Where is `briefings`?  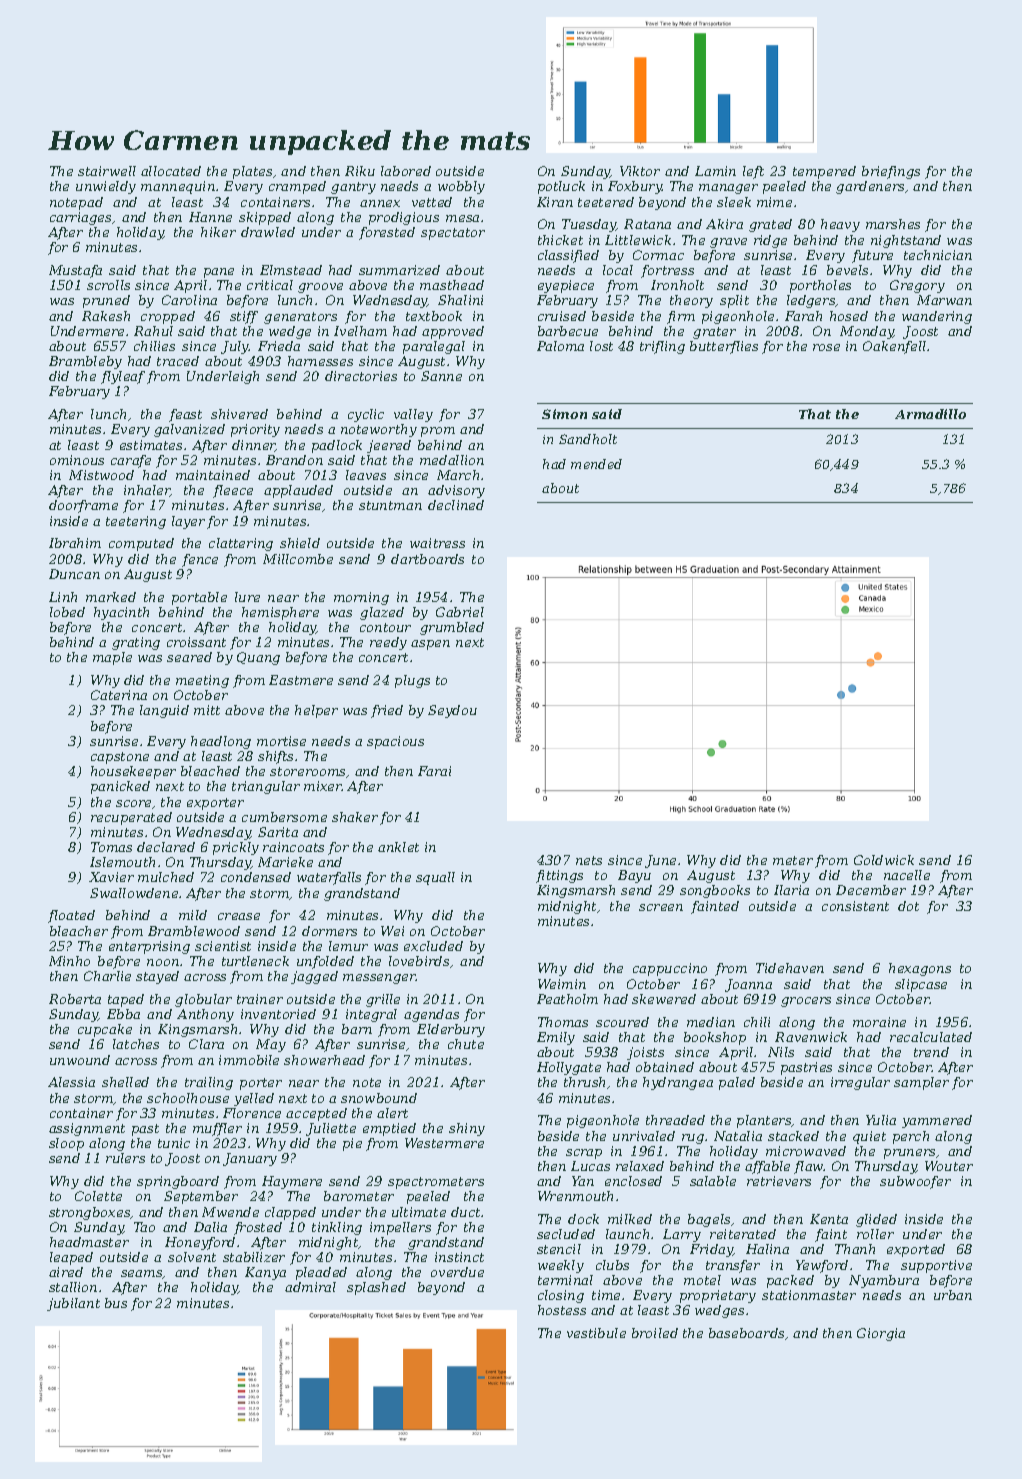 briefings is located at coordinates (891, 172).
